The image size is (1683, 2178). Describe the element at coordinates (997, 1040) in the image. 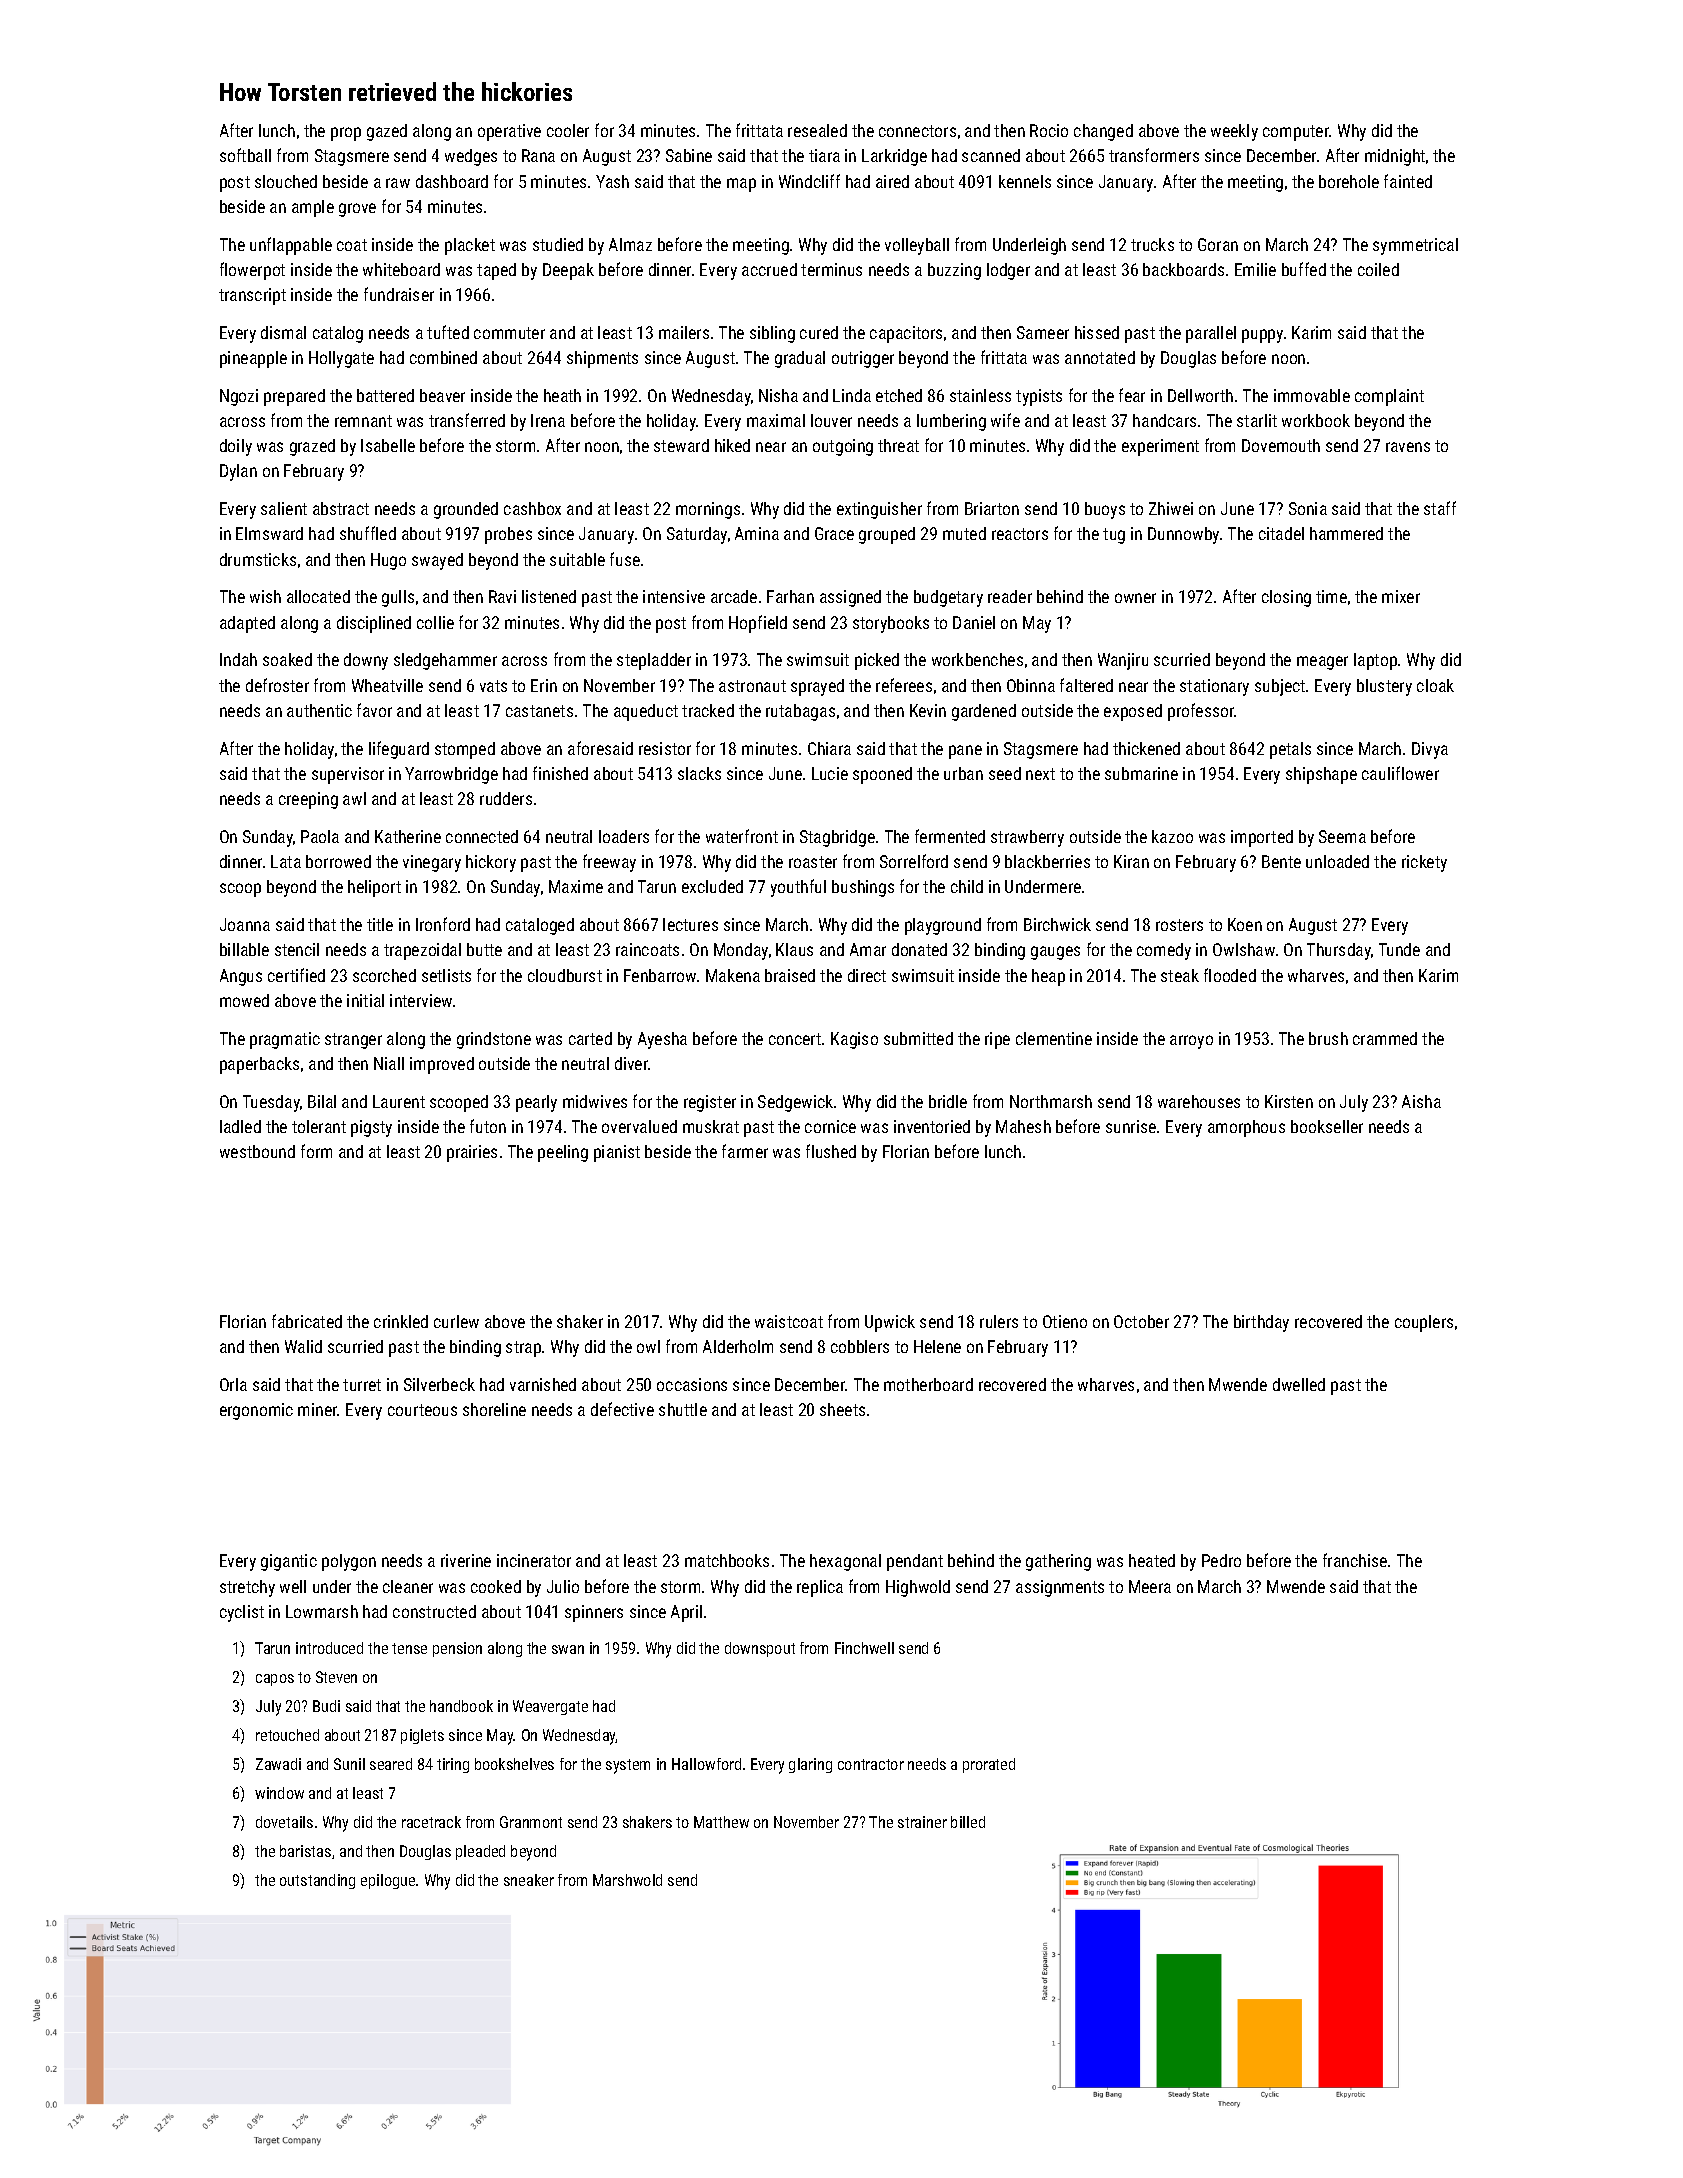

I see `ripe` at that location.
